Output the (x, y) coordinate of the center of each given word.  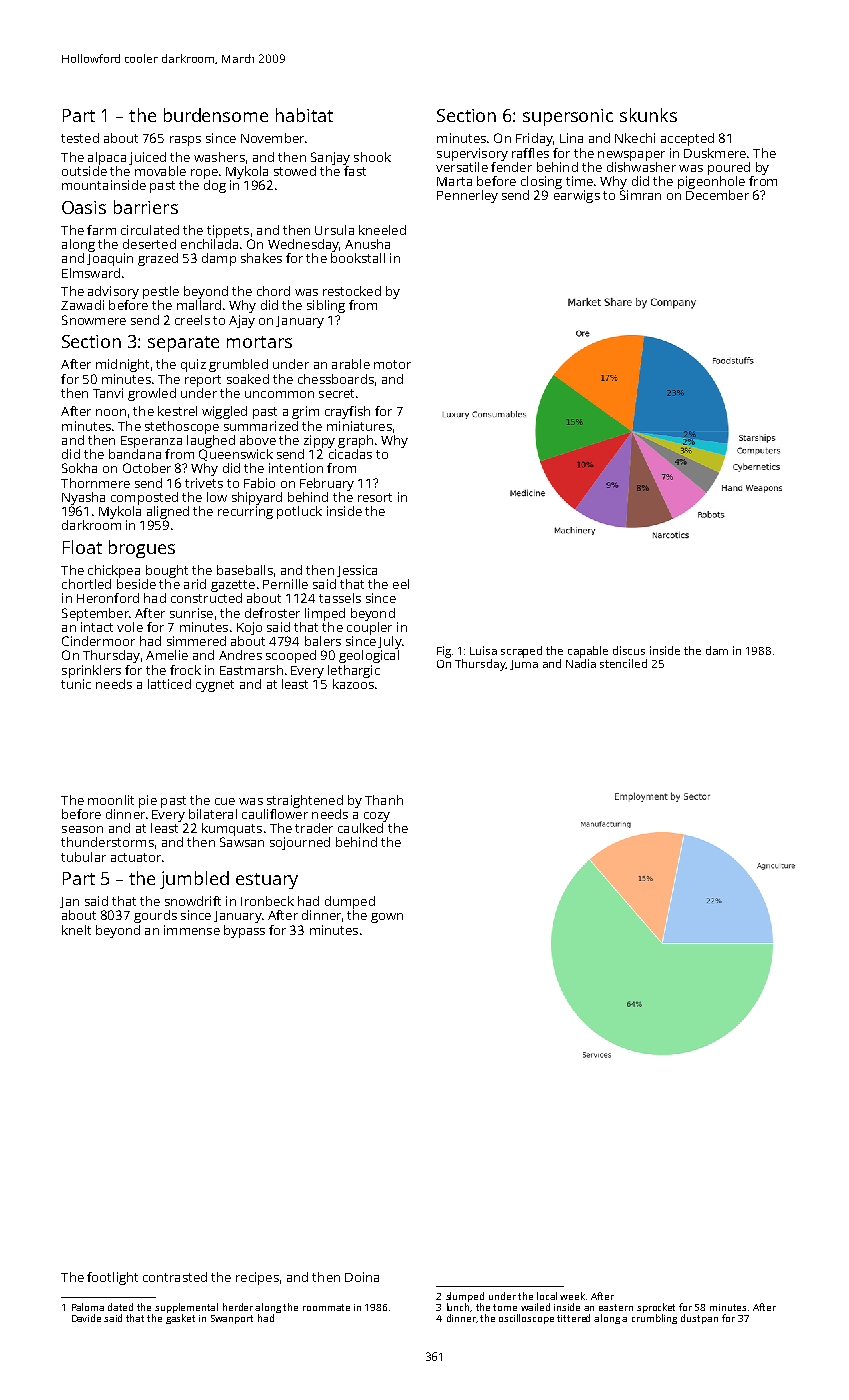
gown (387, 918)
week (572, 1296)
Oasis (84, 207)
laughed (211, 441)
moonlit (111, 800)
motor (392, 364)
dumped (350, 902)
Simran (640, 195)
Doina (362, 1277)
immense (192, 930)
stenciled (623, 663)
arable (351, 364)
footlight (112, 1278)
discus (629, 650)
